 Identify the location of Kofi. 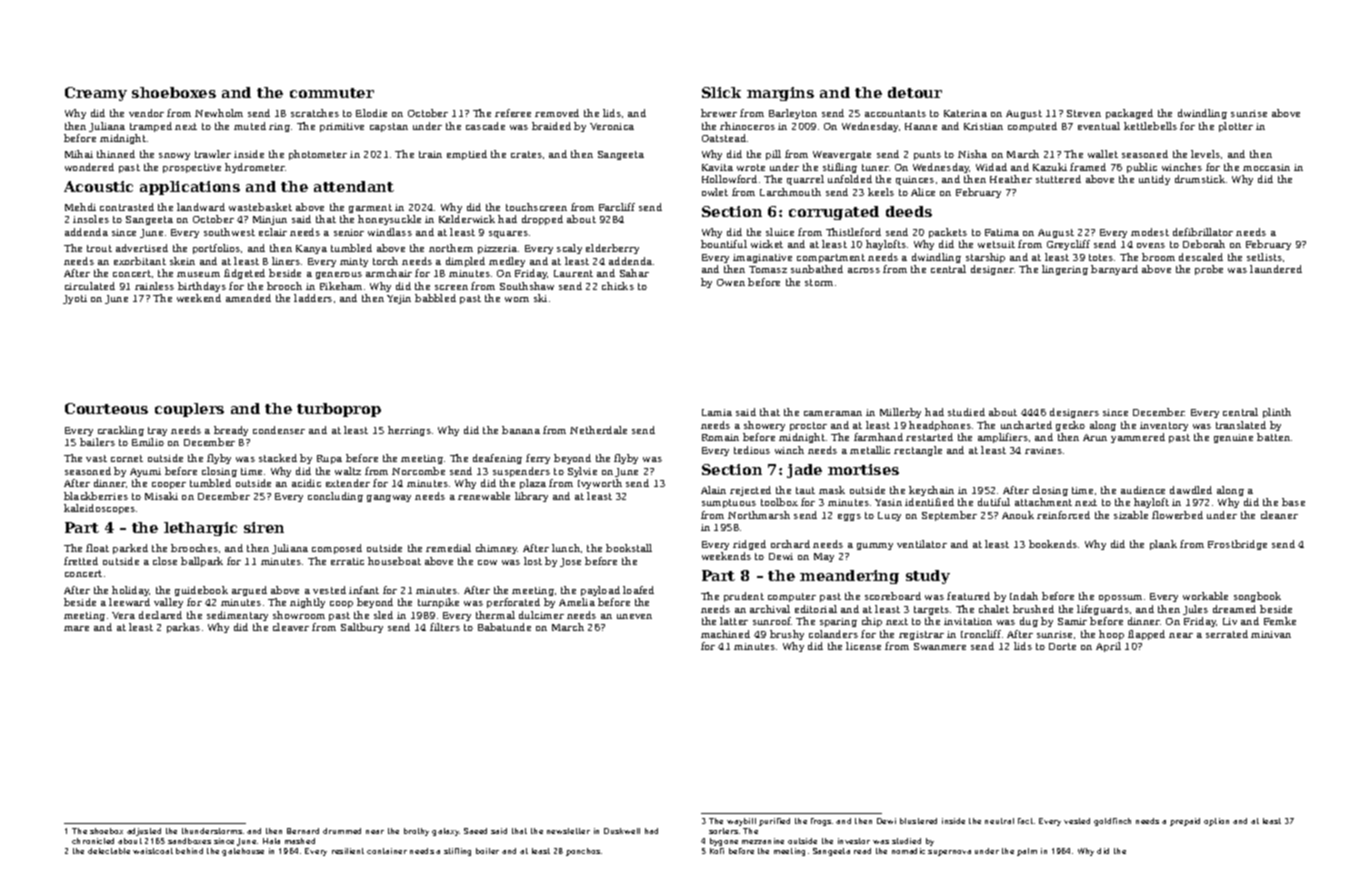
(717, 851).
